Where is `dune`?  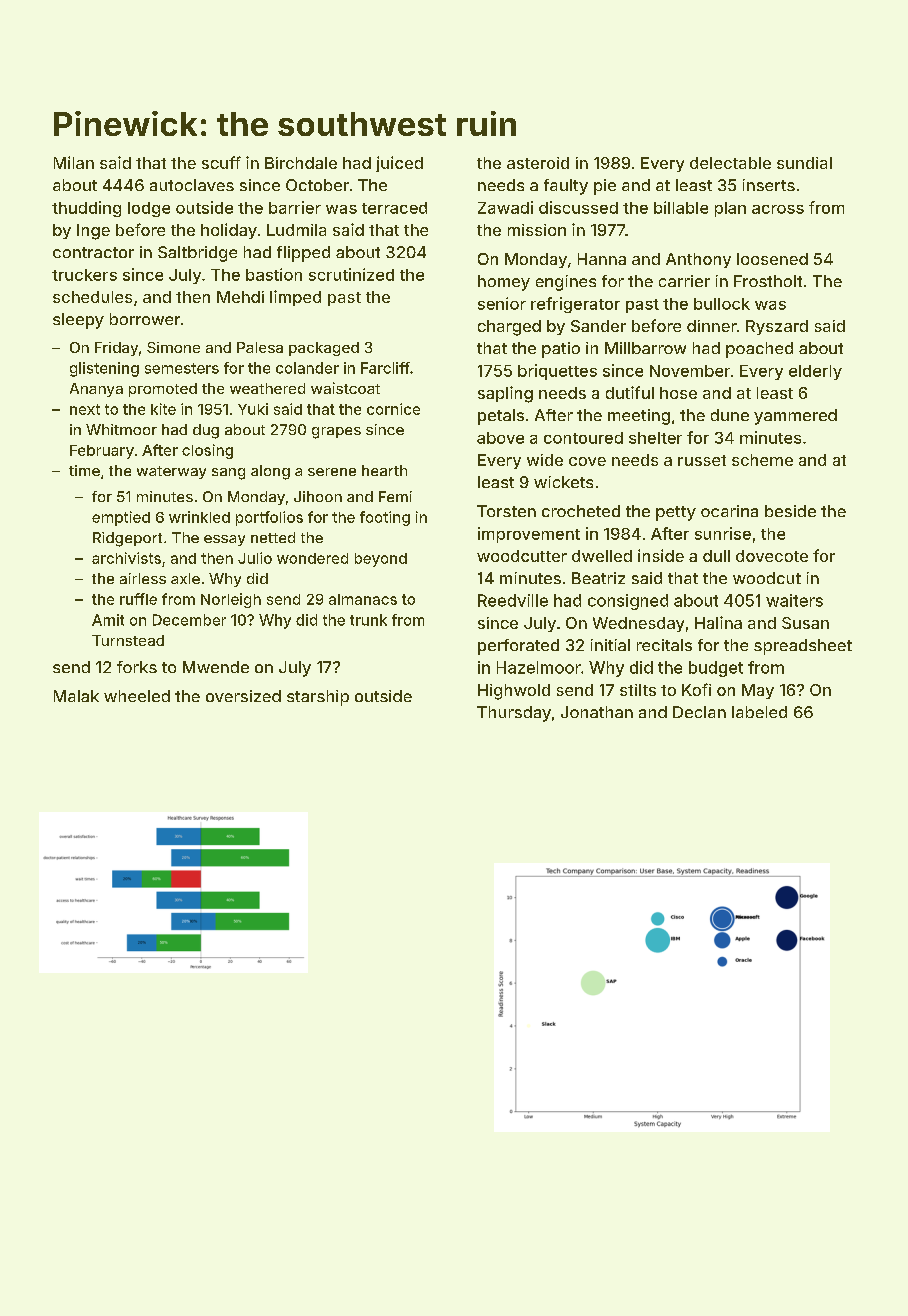
dune is located at coordinates (730, 415).
